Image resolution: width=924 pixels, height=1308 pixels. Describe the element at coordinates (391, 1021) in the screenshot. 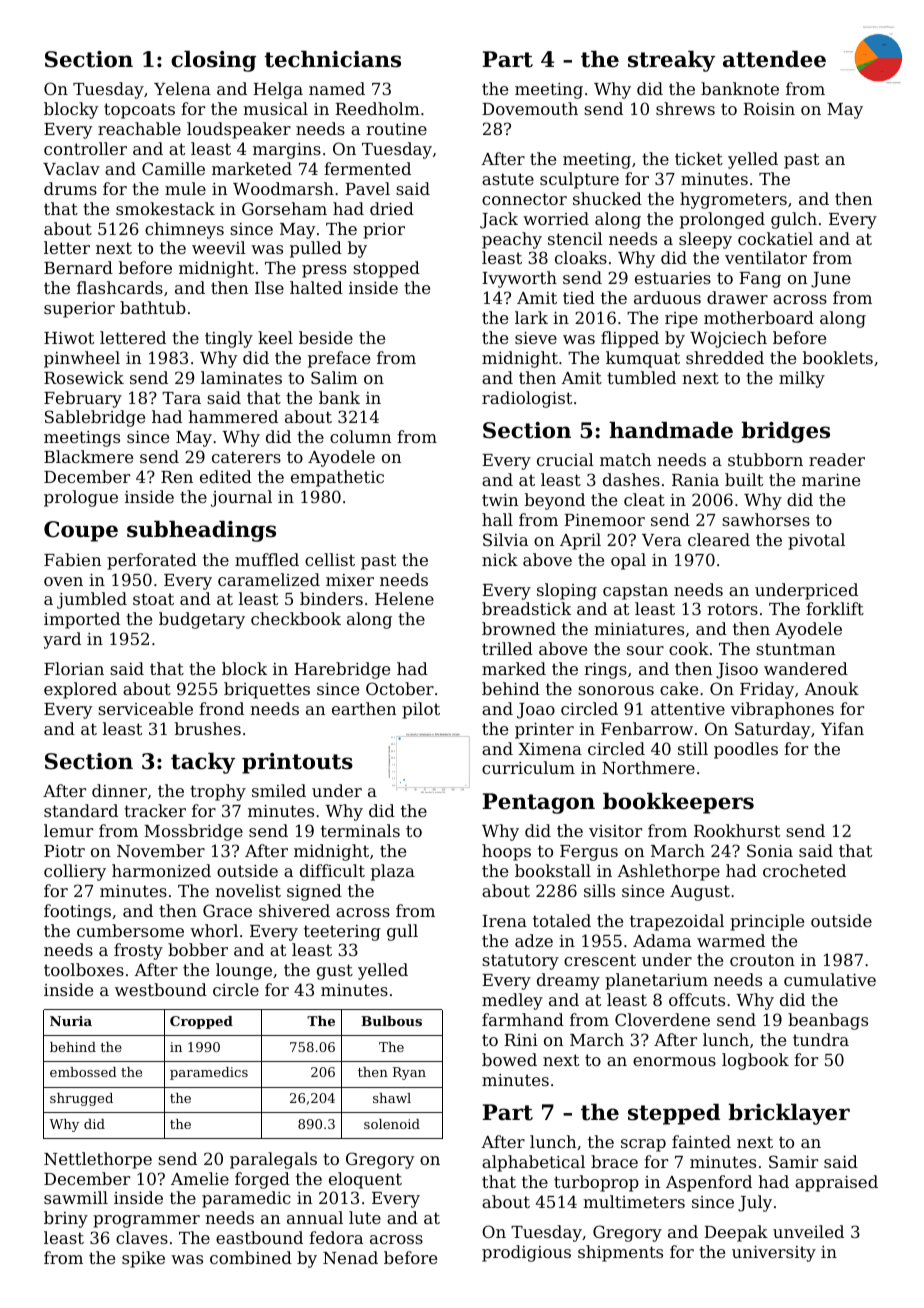

I see `Bulbous` at that location.
